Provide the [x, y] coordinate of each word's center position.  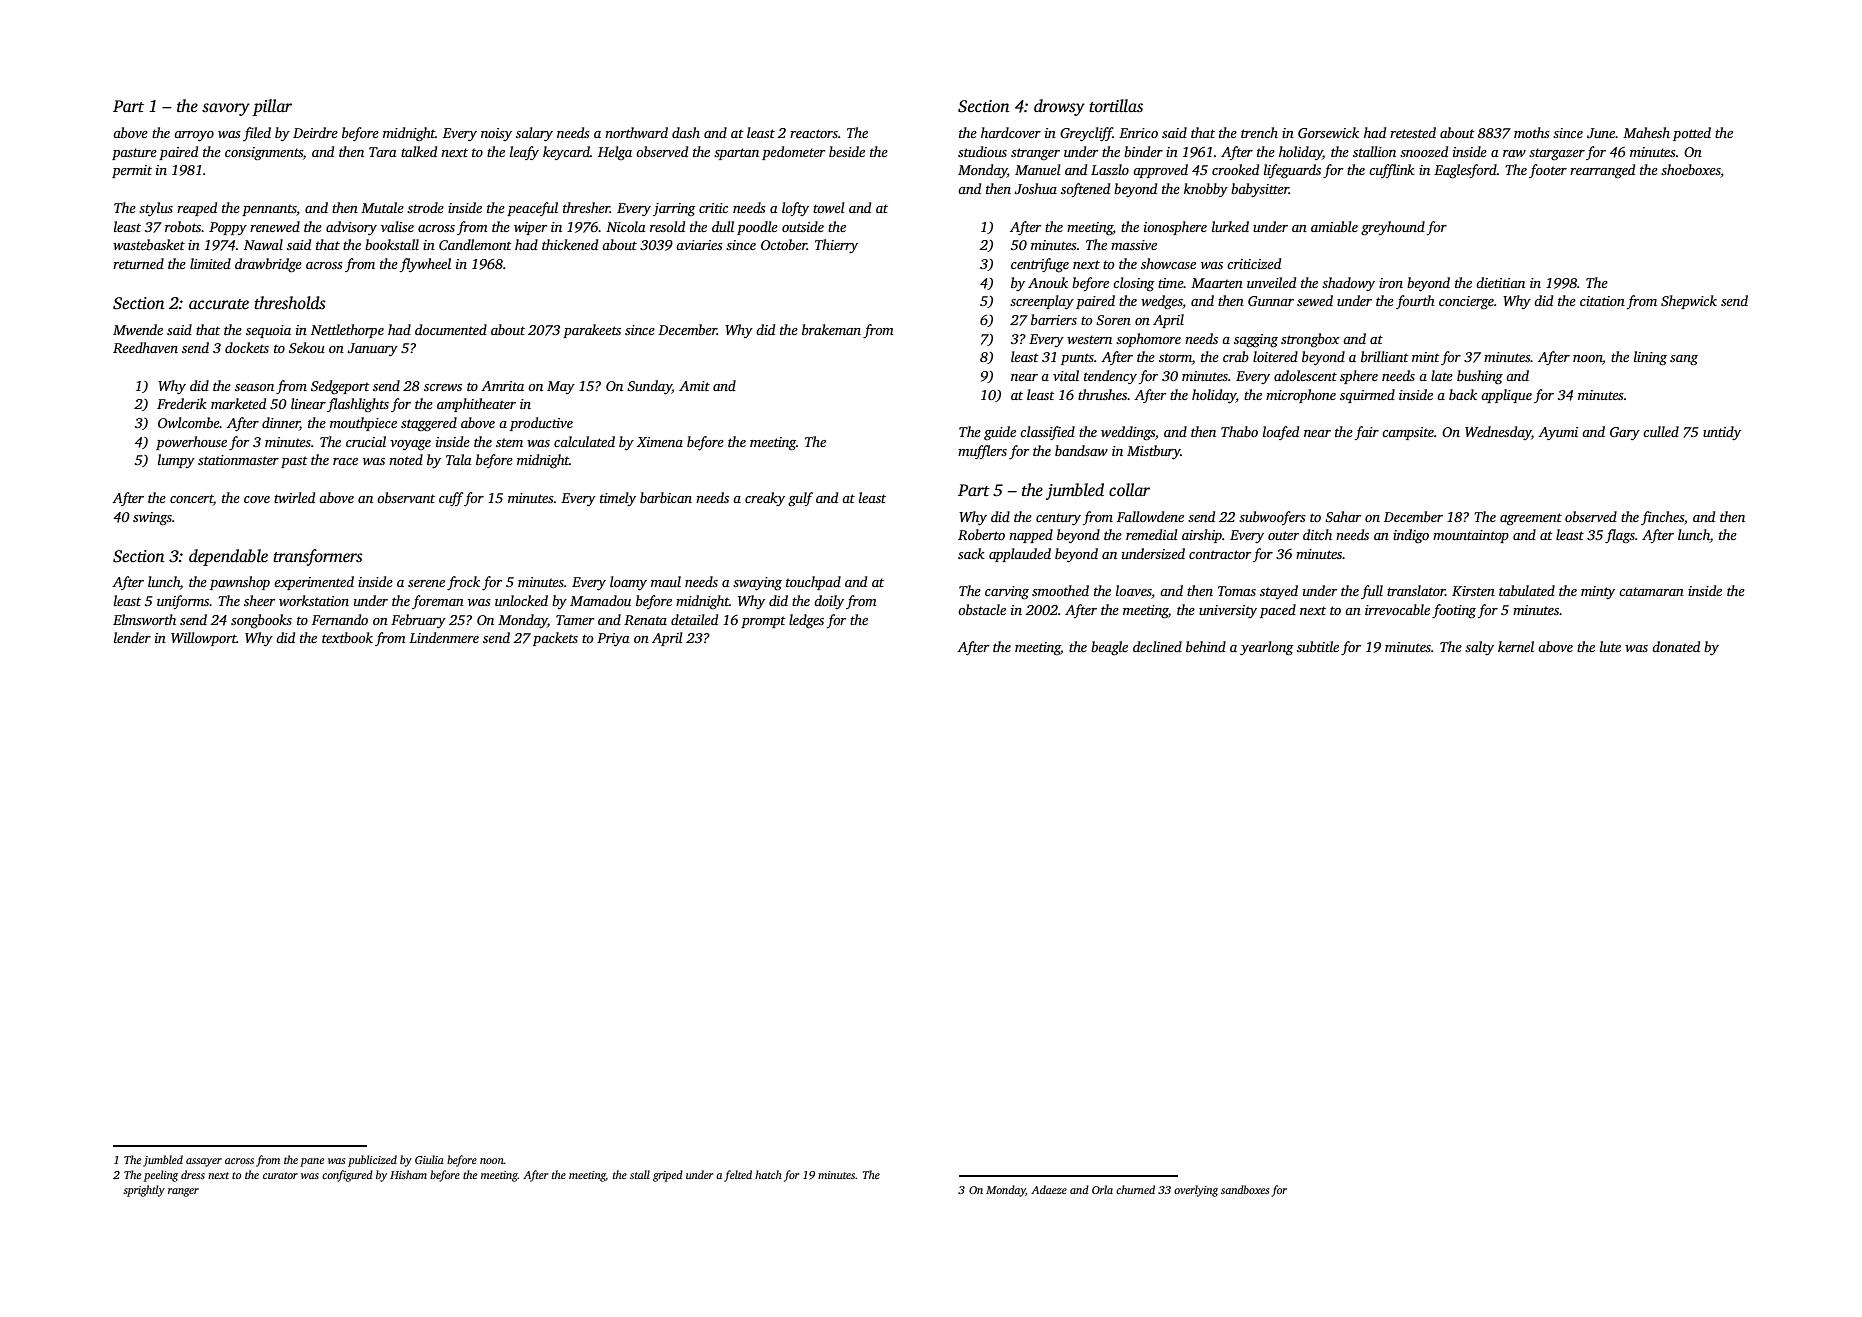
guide [1000, 433]
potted [1692, 134]
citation [1602, 301]
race [345, 461]
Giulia [429, 1159]
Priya [613, 639]
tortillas [1116, 106]
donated [1676, 646]
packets [555, 639]
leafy [524, 153]
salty [1479, 648]
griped [668, 1176]
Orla [1102, 1189]
